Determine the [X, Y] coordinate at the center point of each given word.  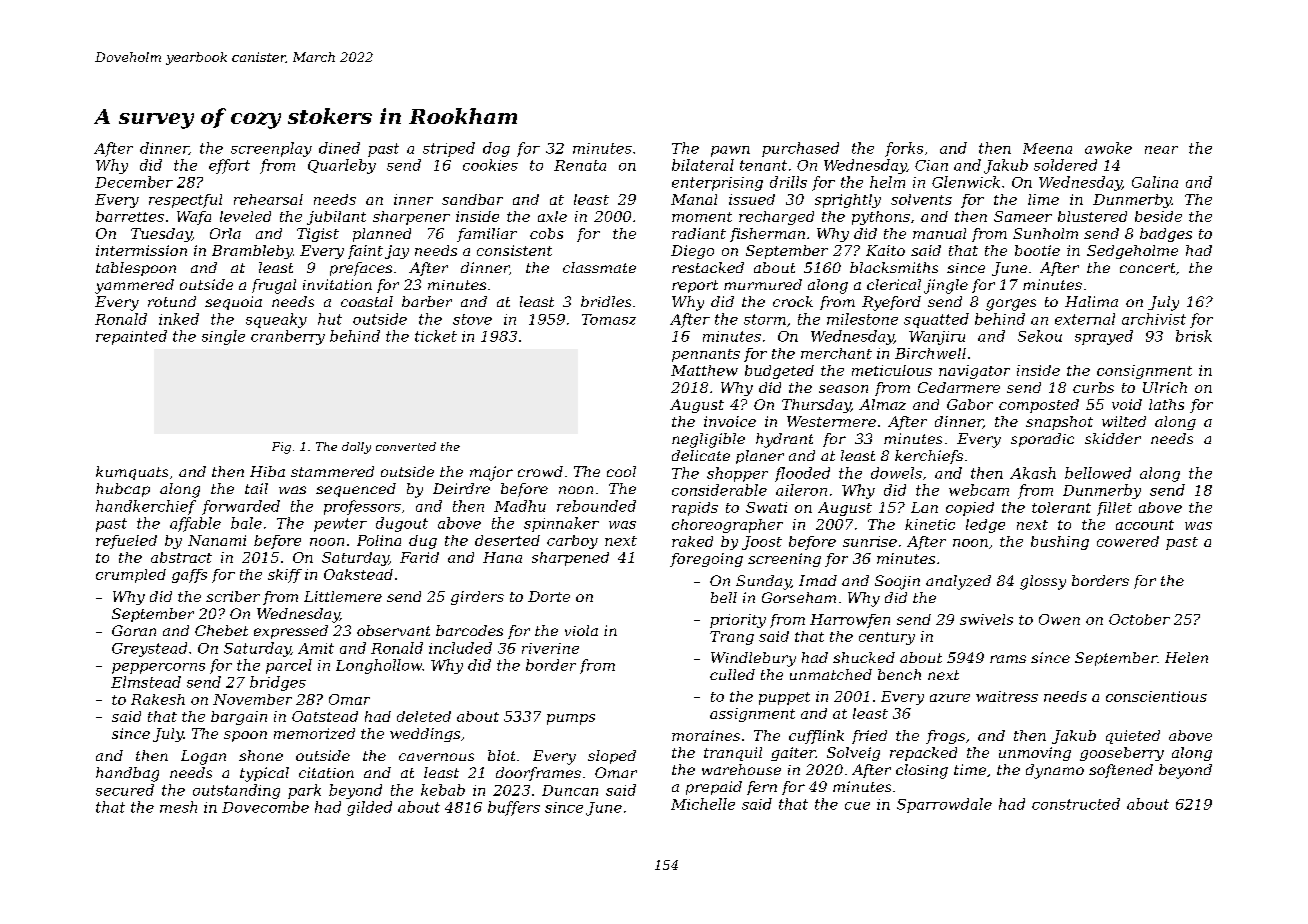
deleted [424, 716]
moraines [706, 735]
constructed [1076, 804]
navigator [974, 372]
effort [229, 166]
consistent [514, 250]
